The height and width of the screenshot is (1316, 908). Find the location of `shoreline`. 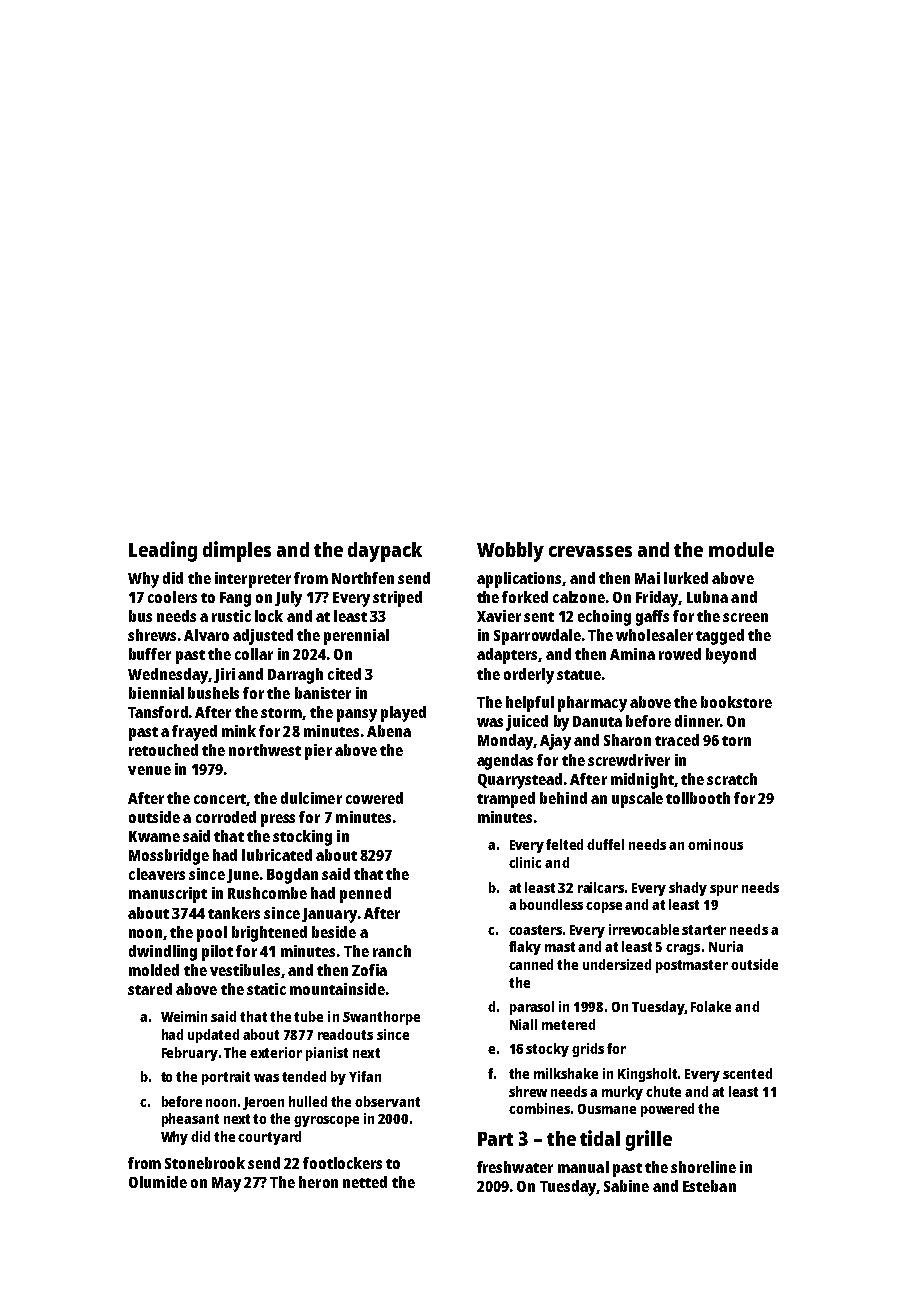

shoreline is located at coordinates (703, 1167).
